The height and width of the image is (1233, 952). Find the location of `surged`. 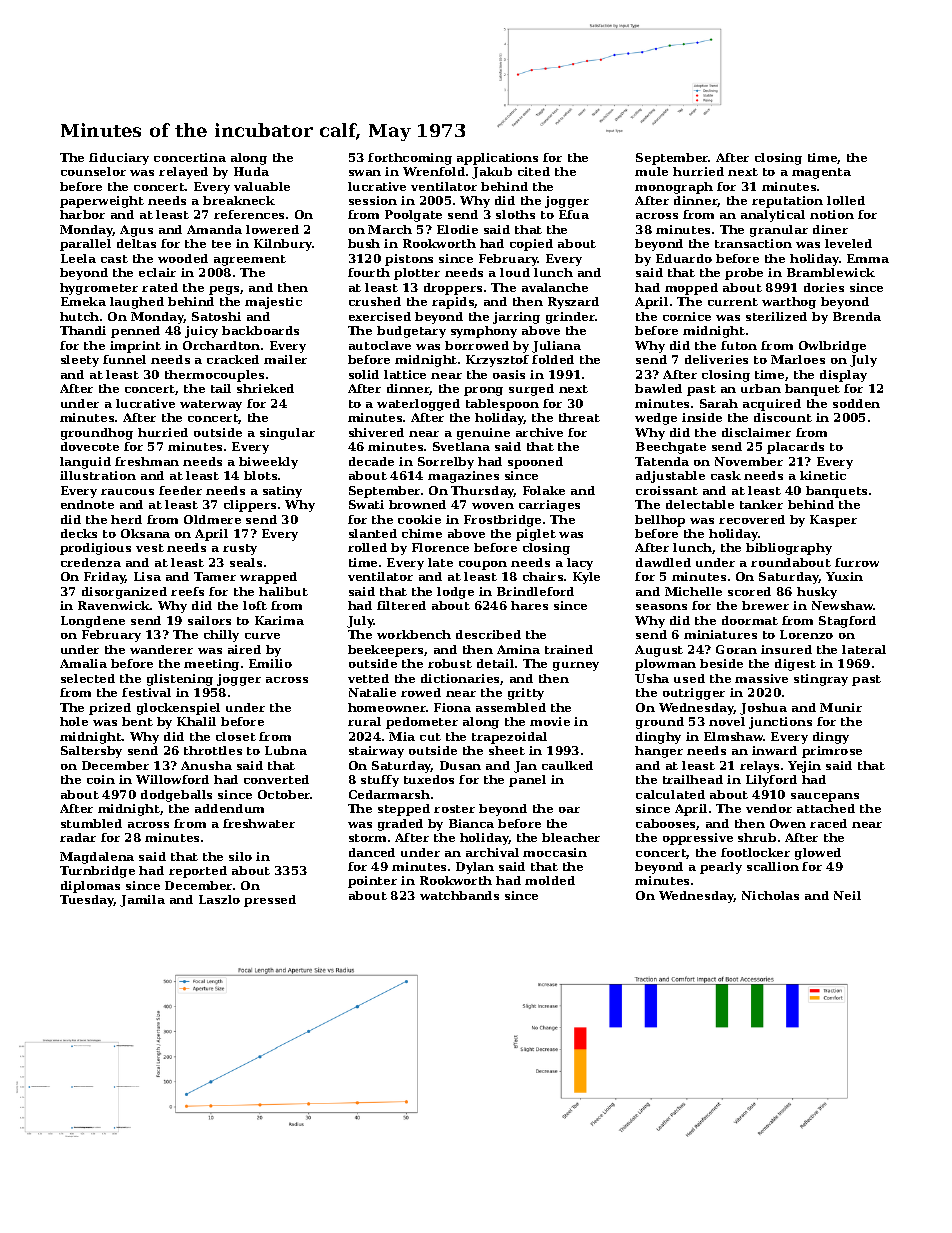

surged is located at coordinates (531, 390).
